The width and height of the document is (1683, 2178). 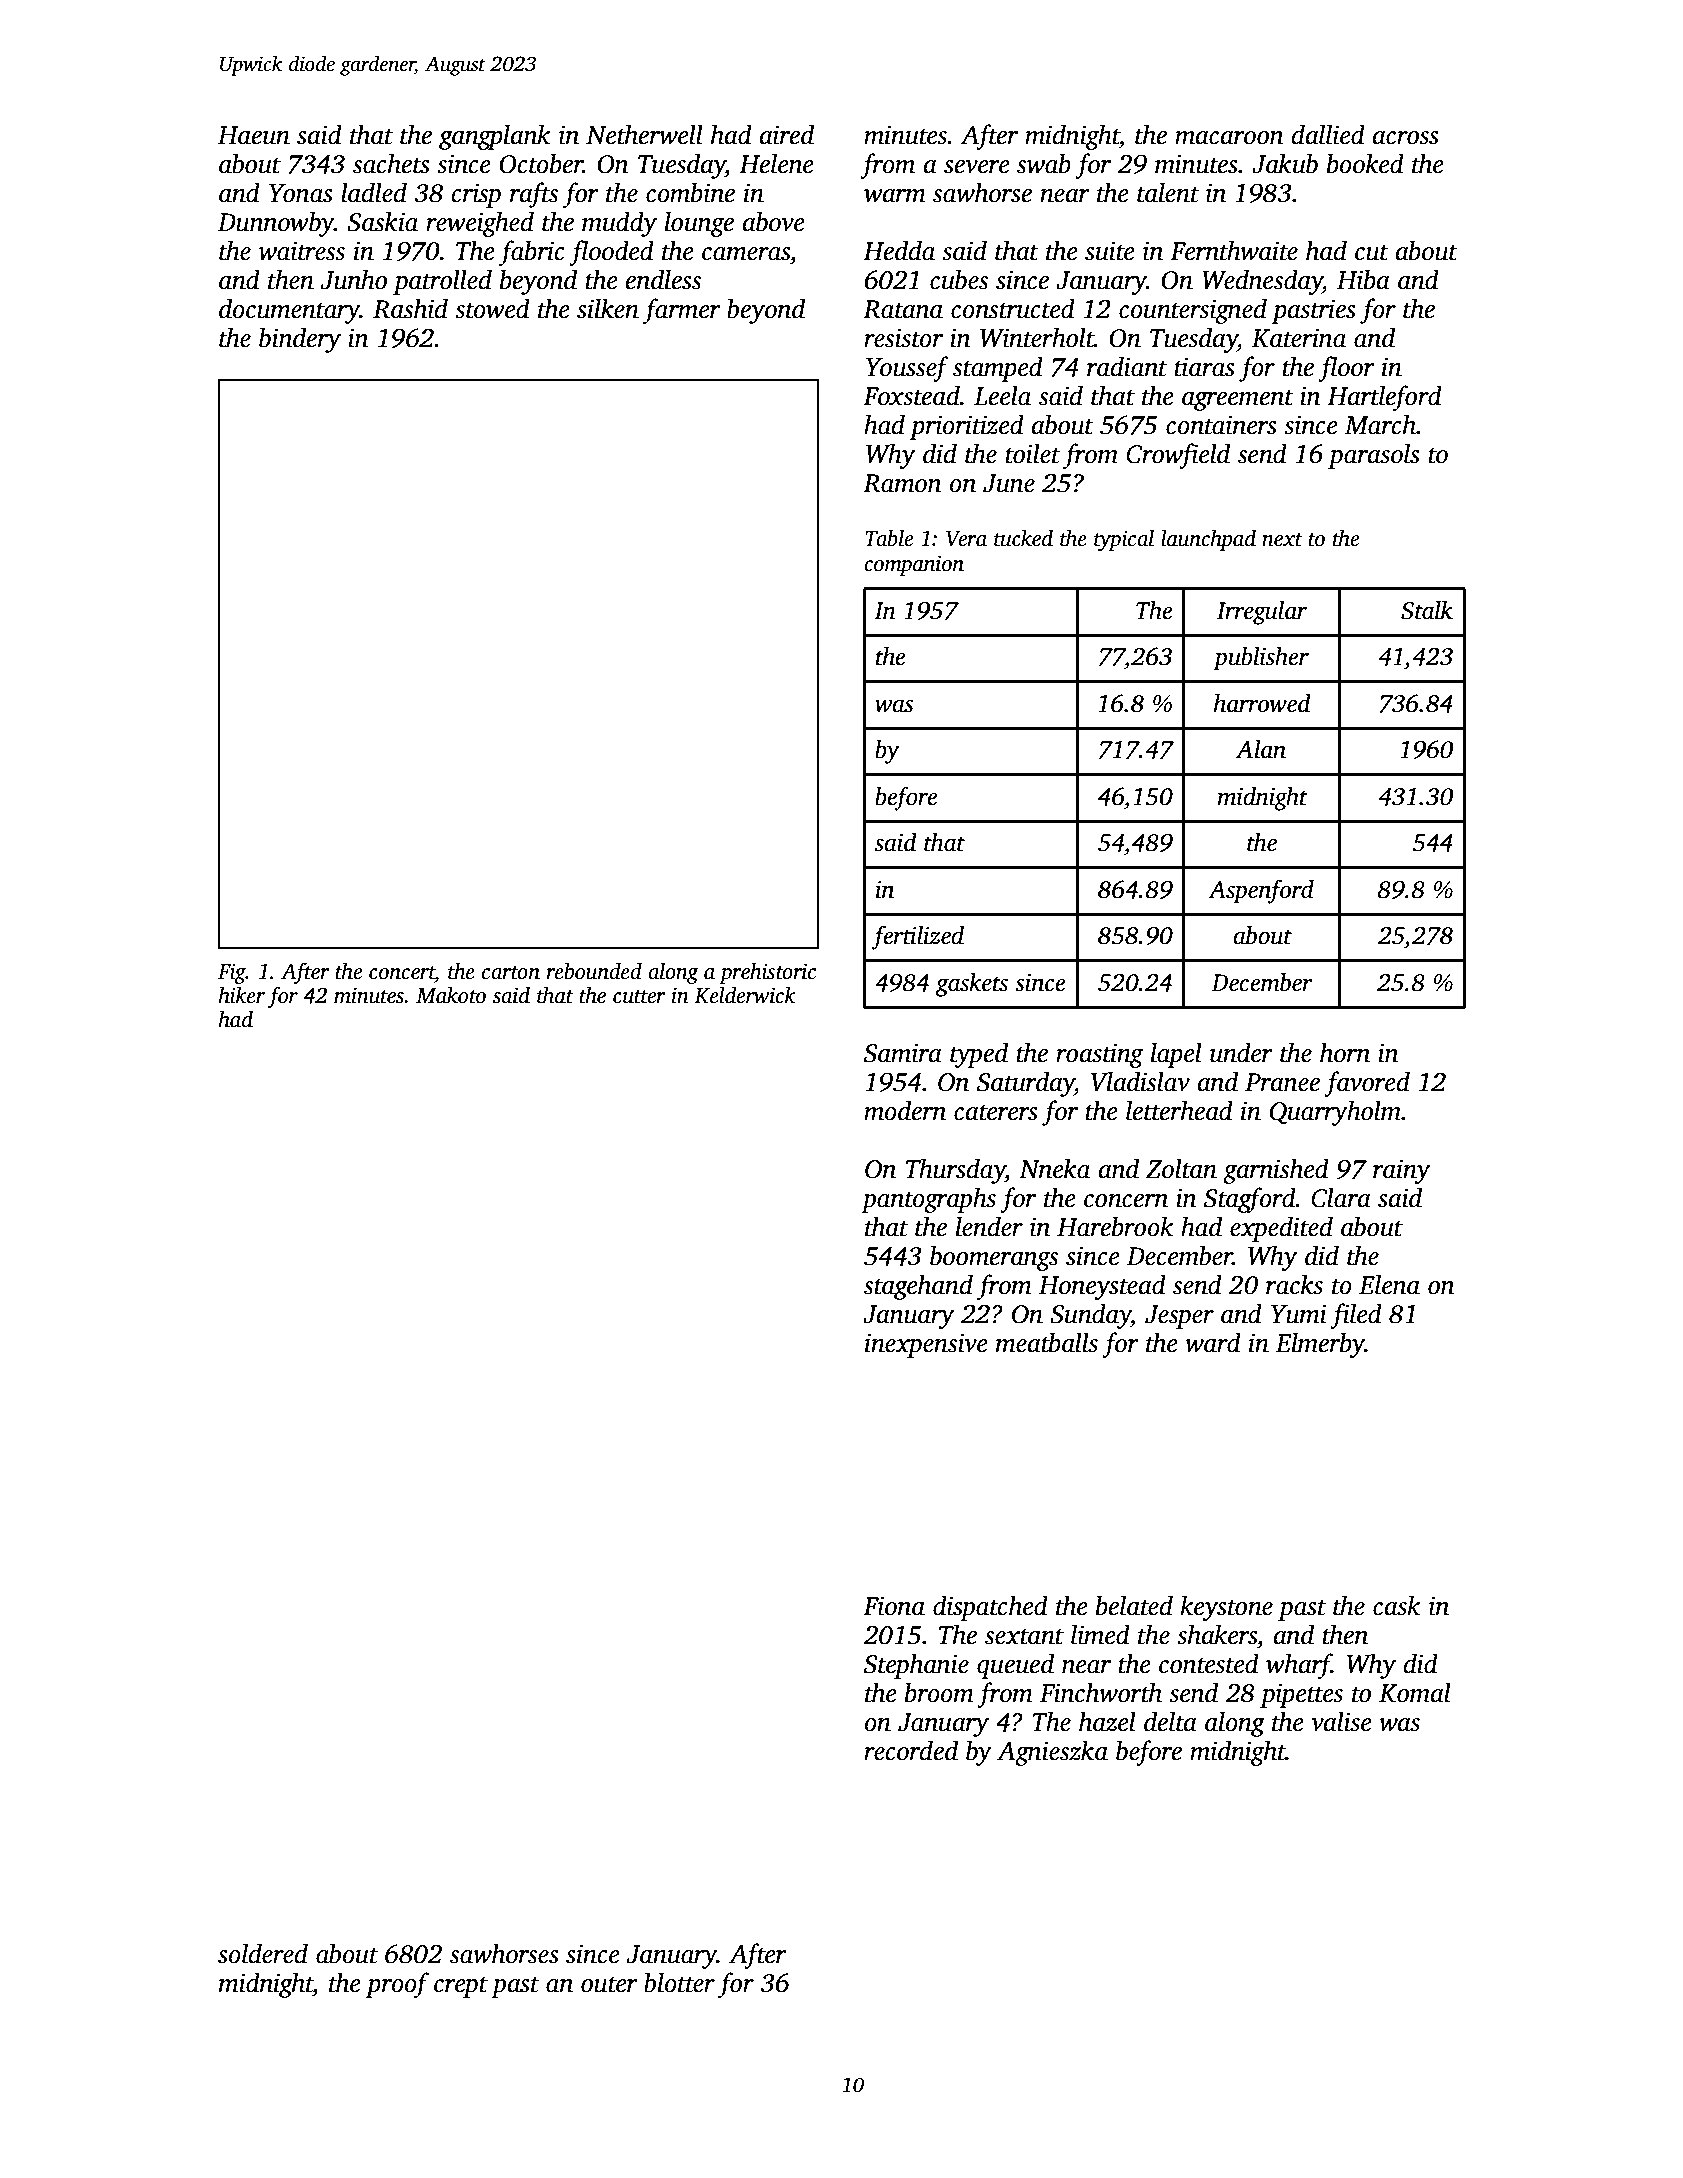 I want to click on Fiona, so click(x=894, y=1606).
